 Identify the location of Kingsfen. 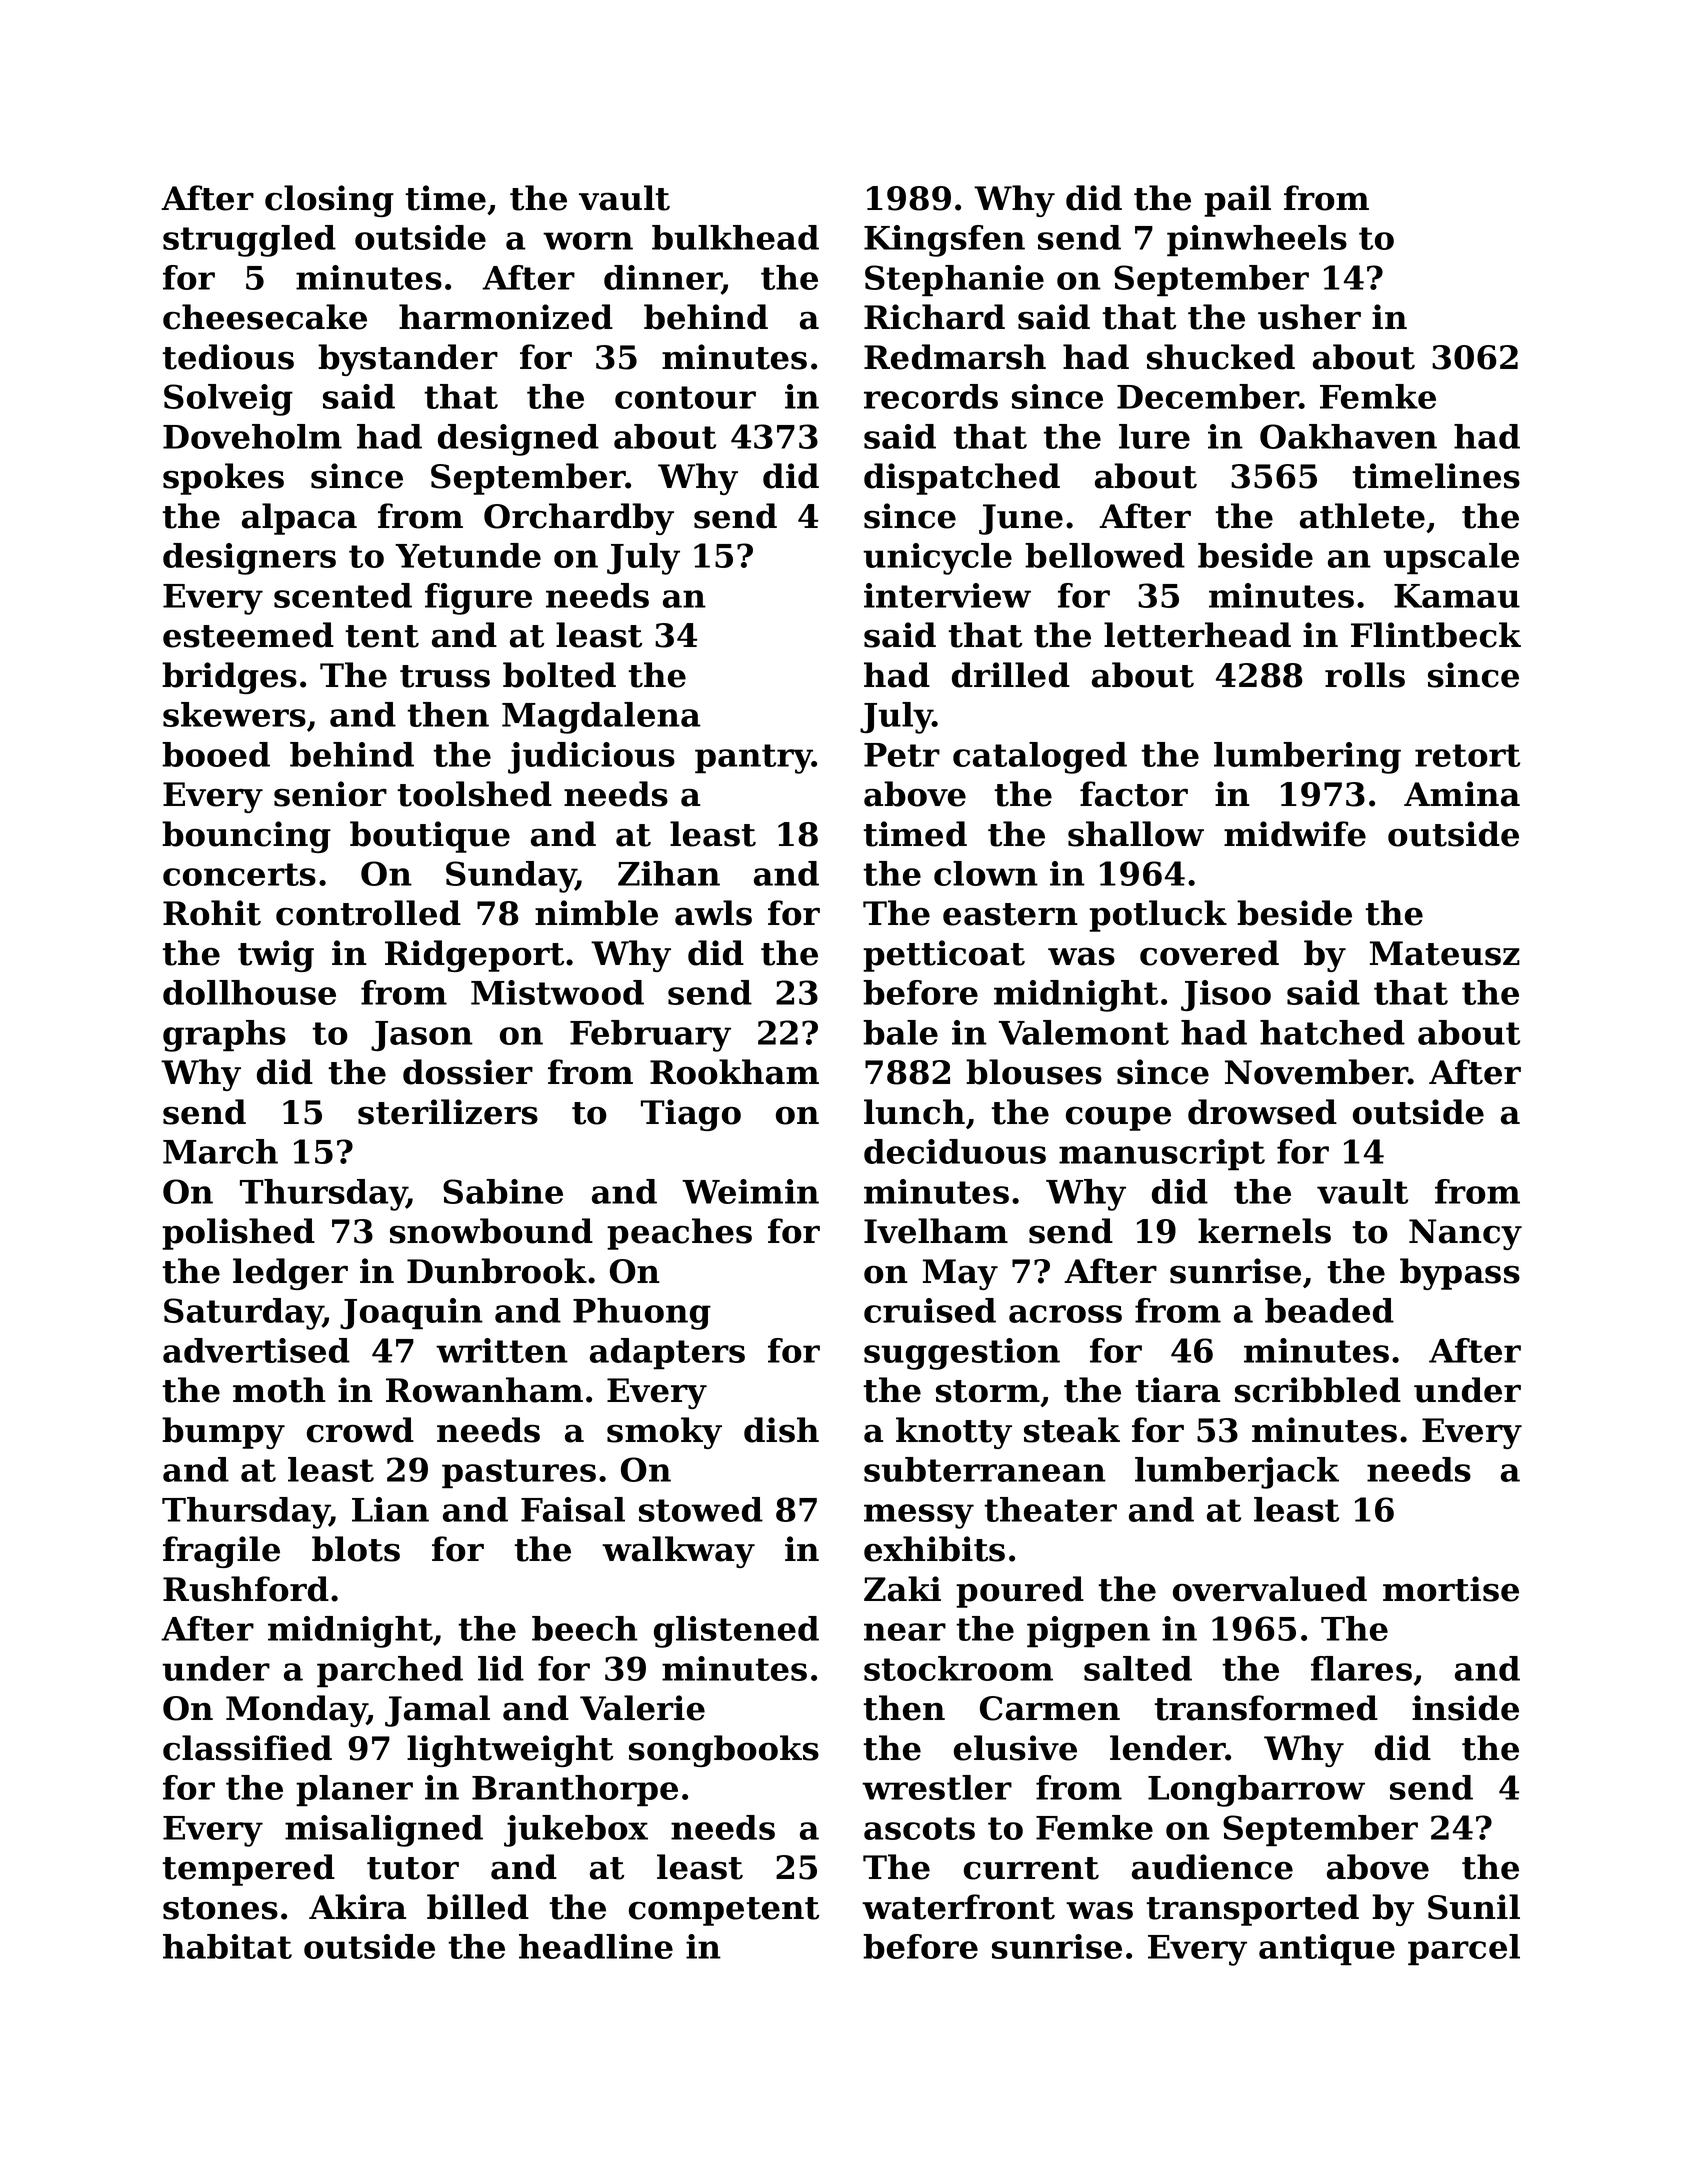
(944, 241).
